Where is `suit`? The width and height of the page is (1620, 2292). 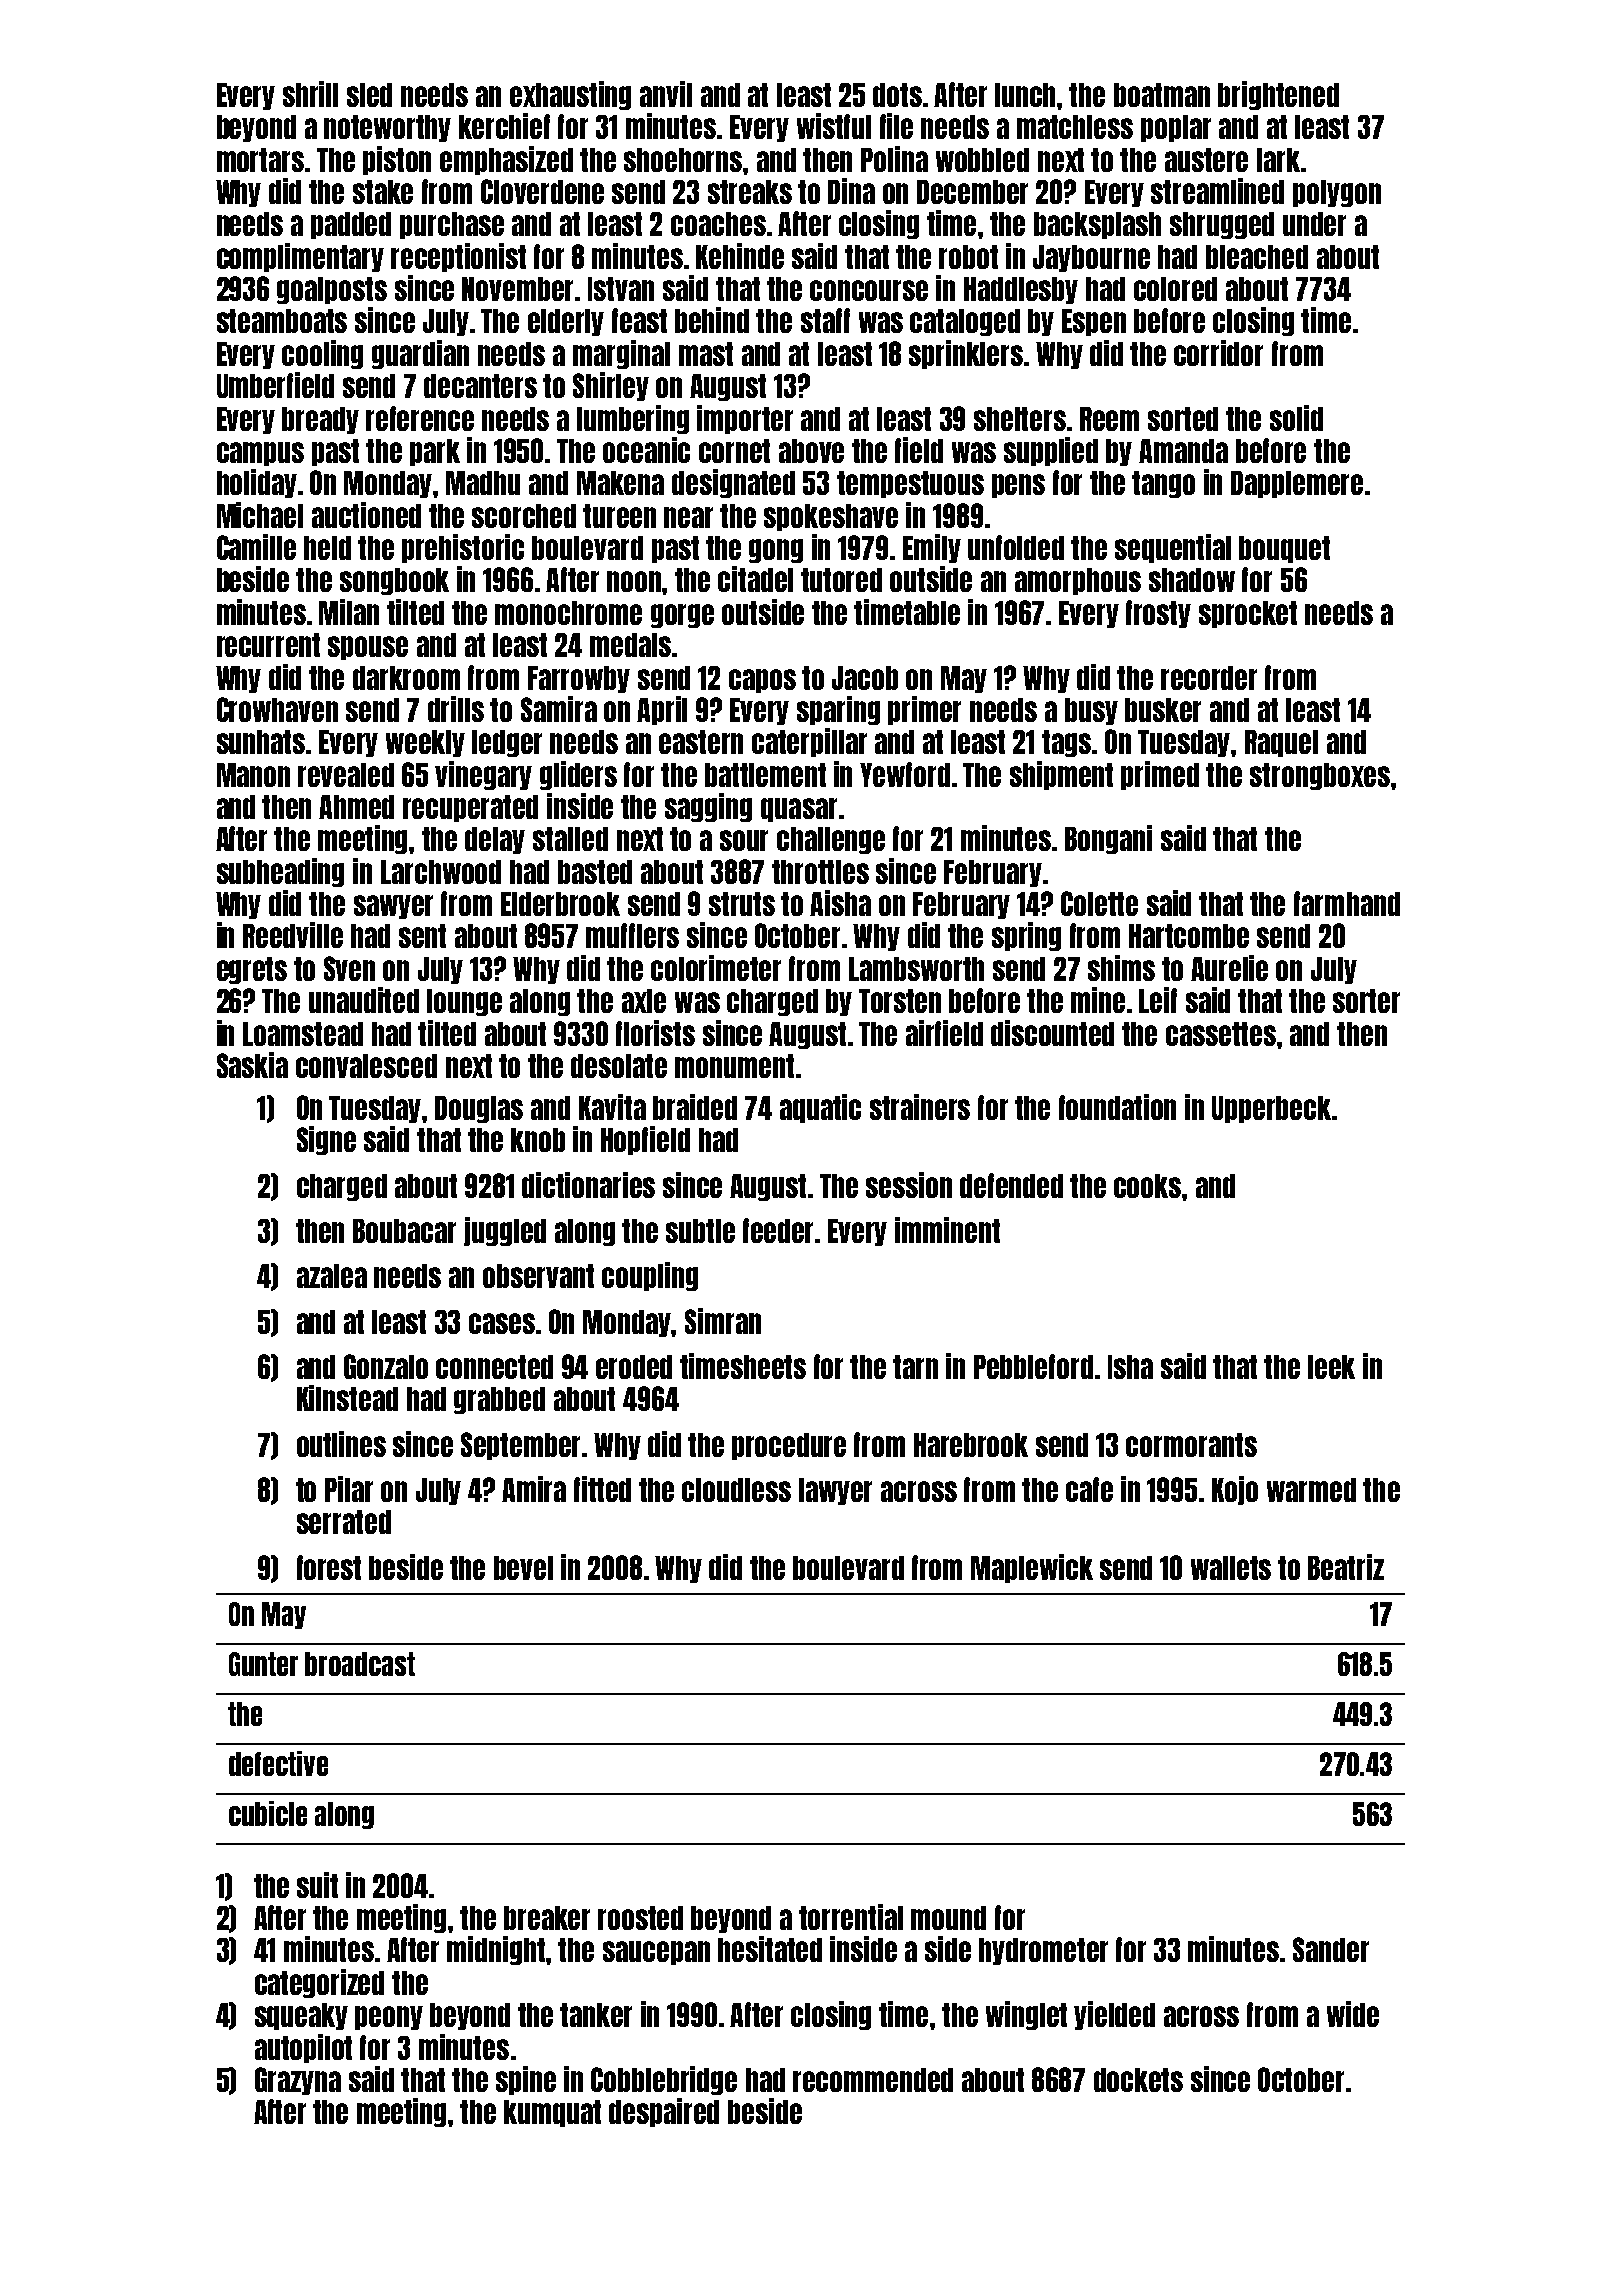
suit is located at coordinates (317, 1885).
